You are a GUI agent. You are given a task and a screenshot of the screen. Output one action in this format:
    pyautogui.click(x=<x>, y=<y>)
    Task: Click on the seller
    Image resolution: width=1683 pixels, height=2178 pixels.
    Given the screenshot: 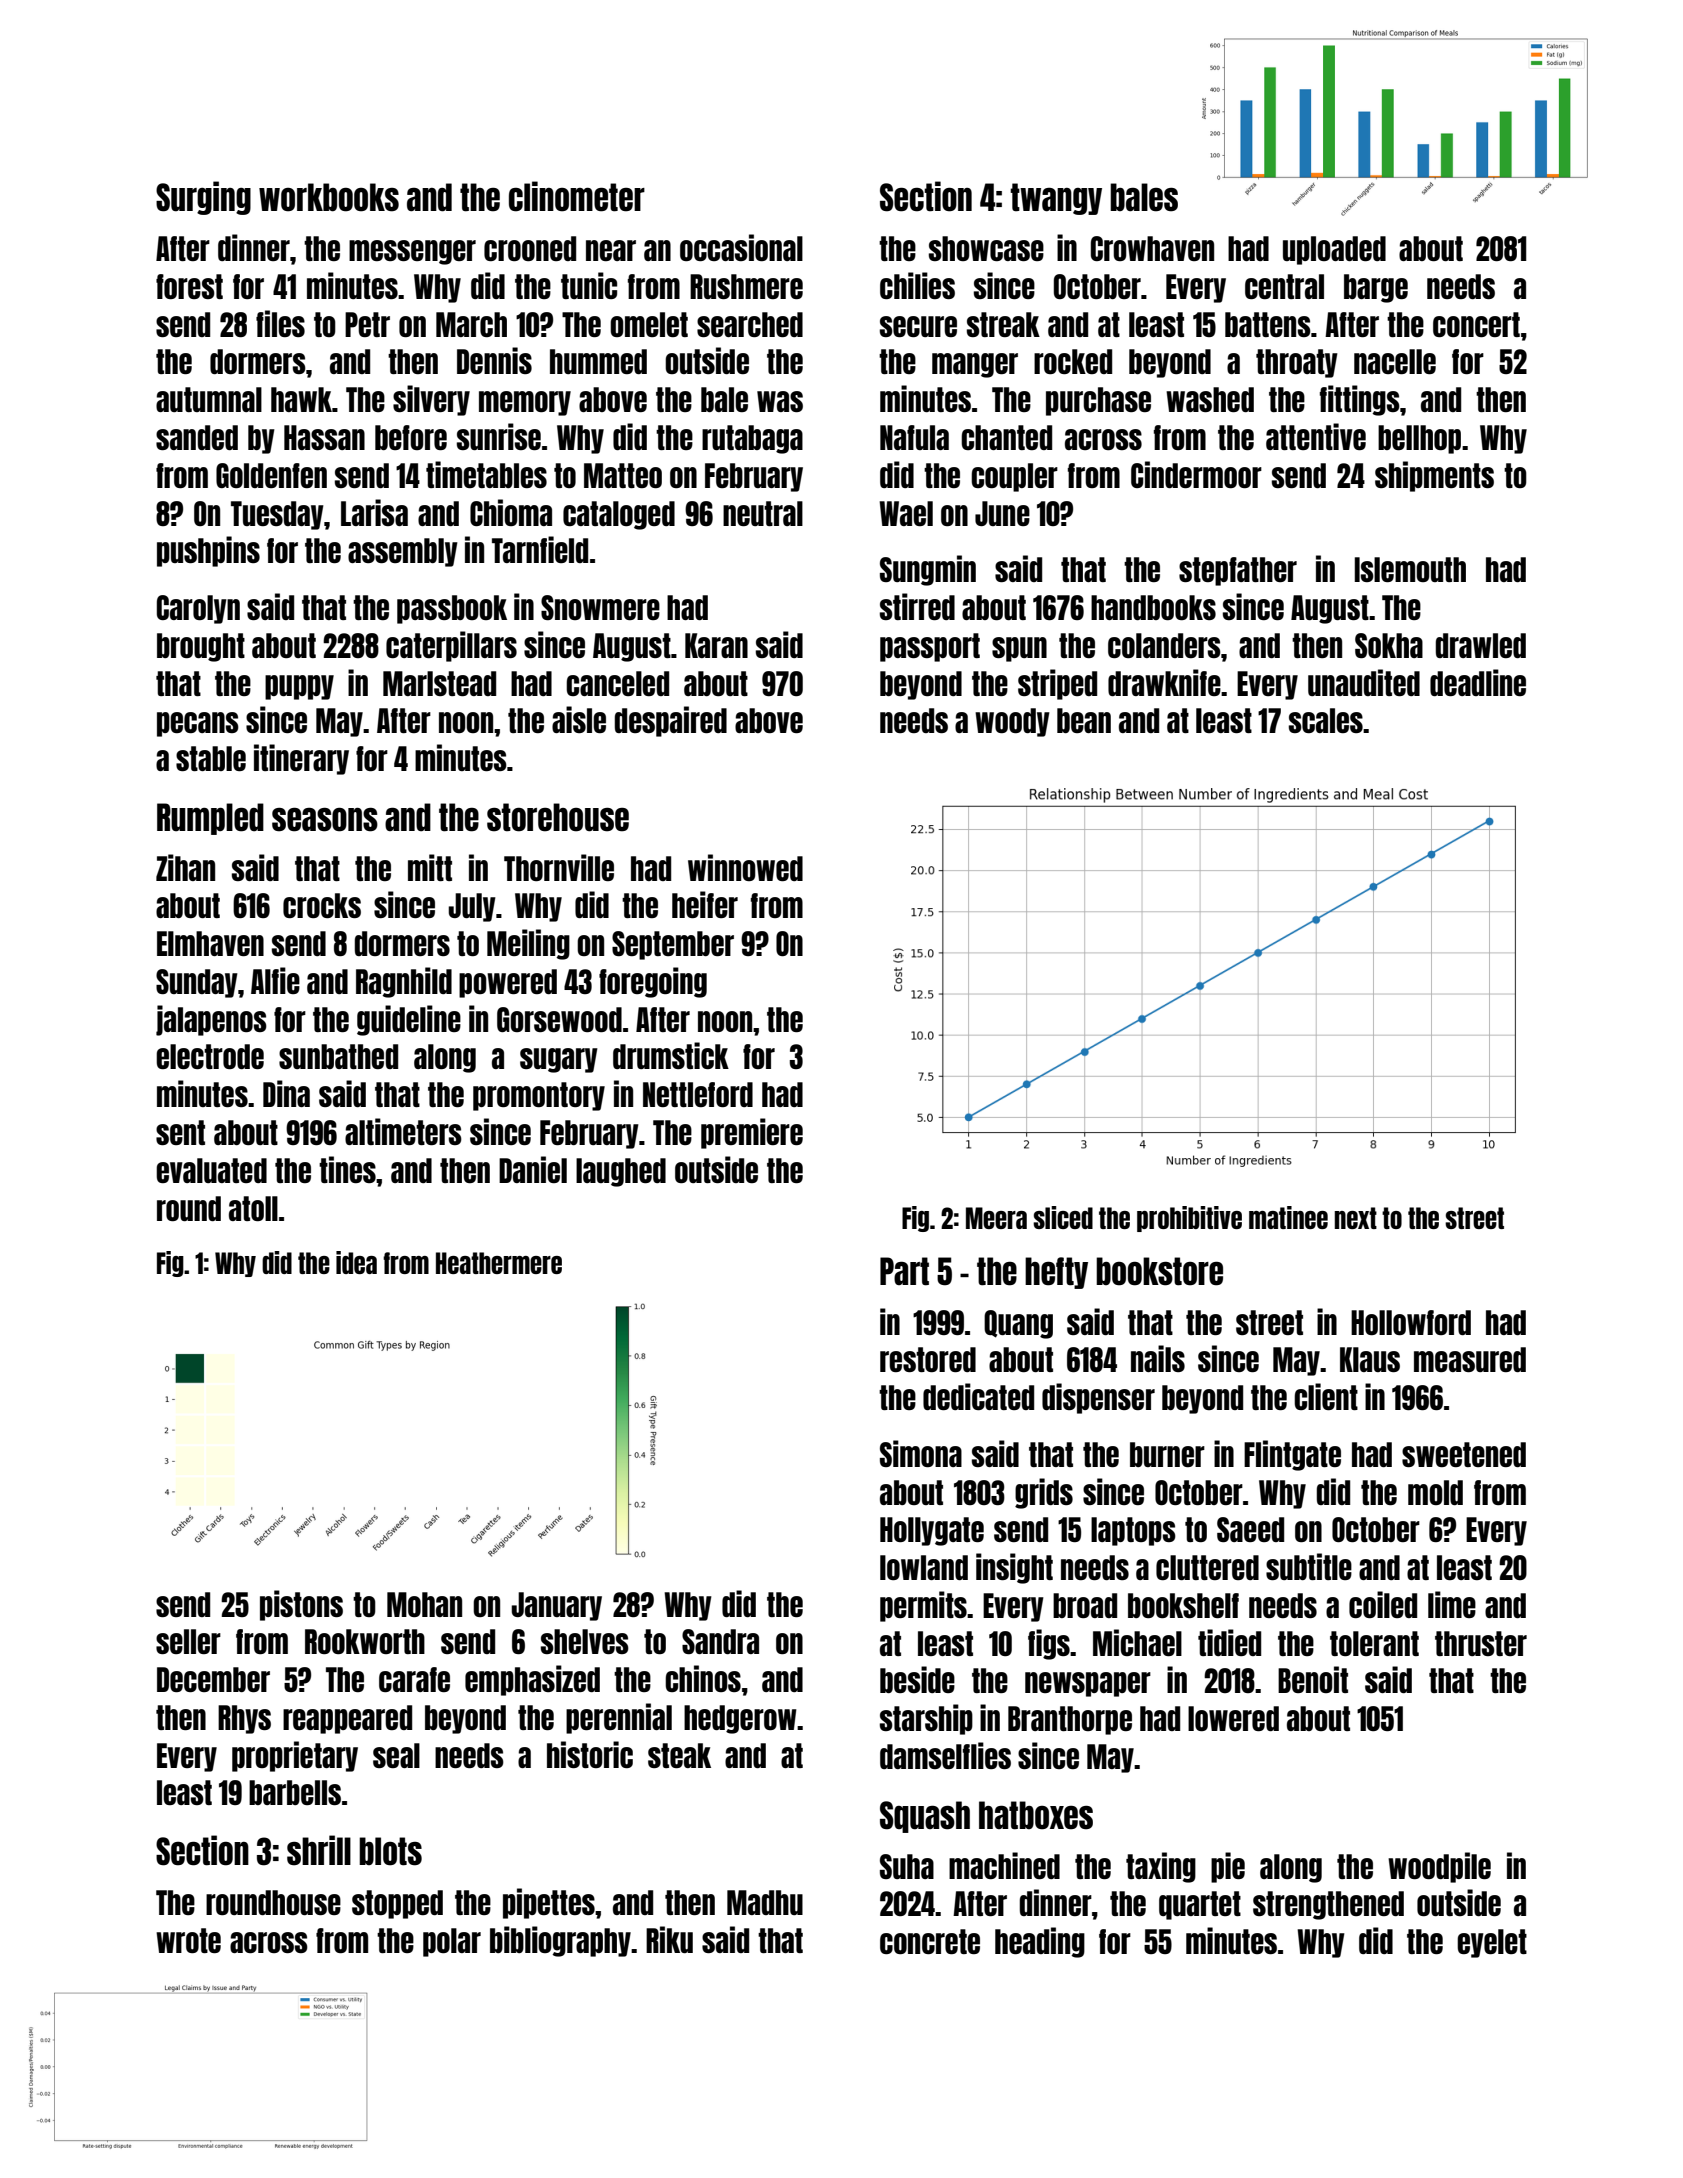 What is the action you would take?
    pyautogui.click(x=188, y=1641)
